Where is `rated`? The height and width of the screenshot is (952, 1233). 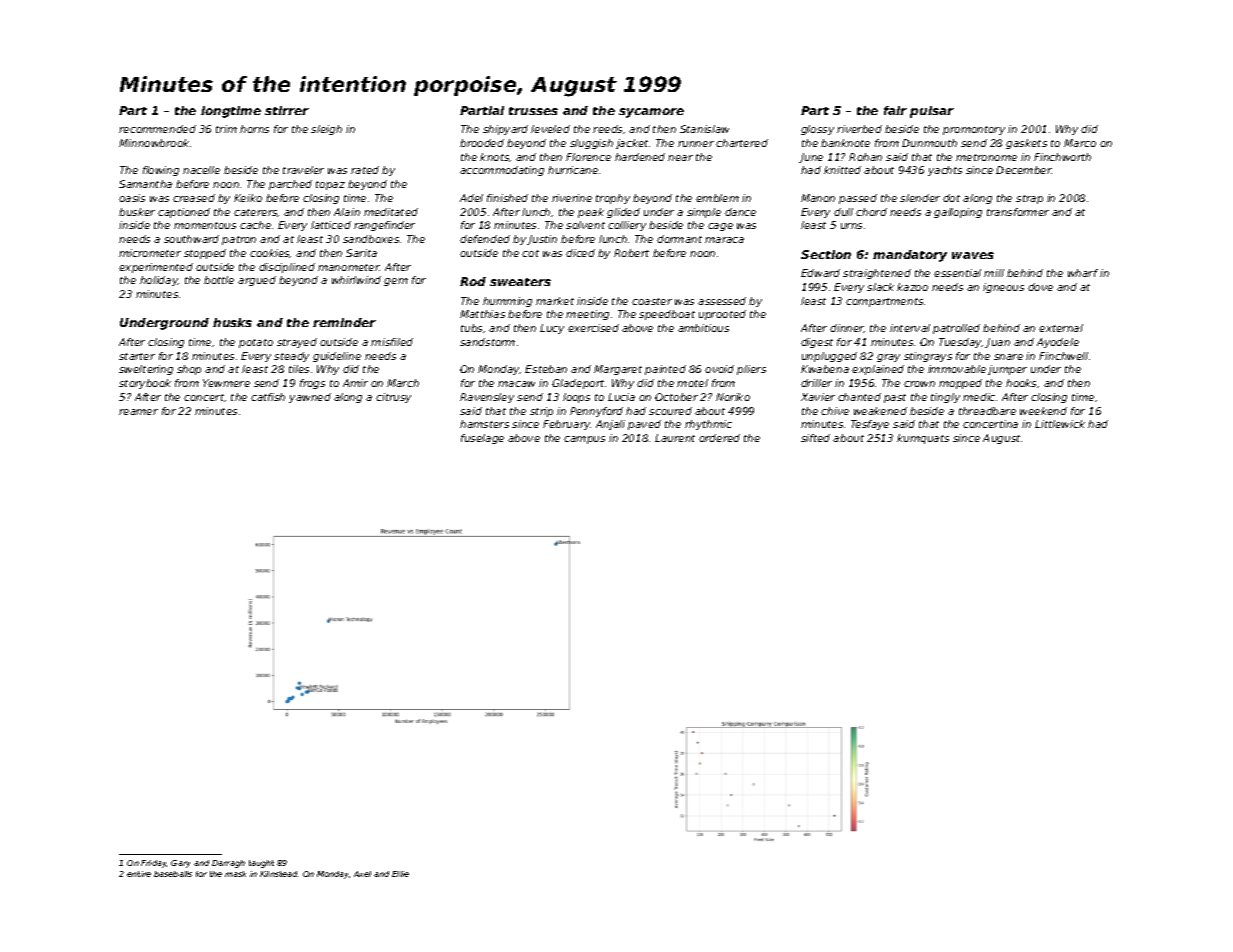
rated is located at coordinates (365, 170).
